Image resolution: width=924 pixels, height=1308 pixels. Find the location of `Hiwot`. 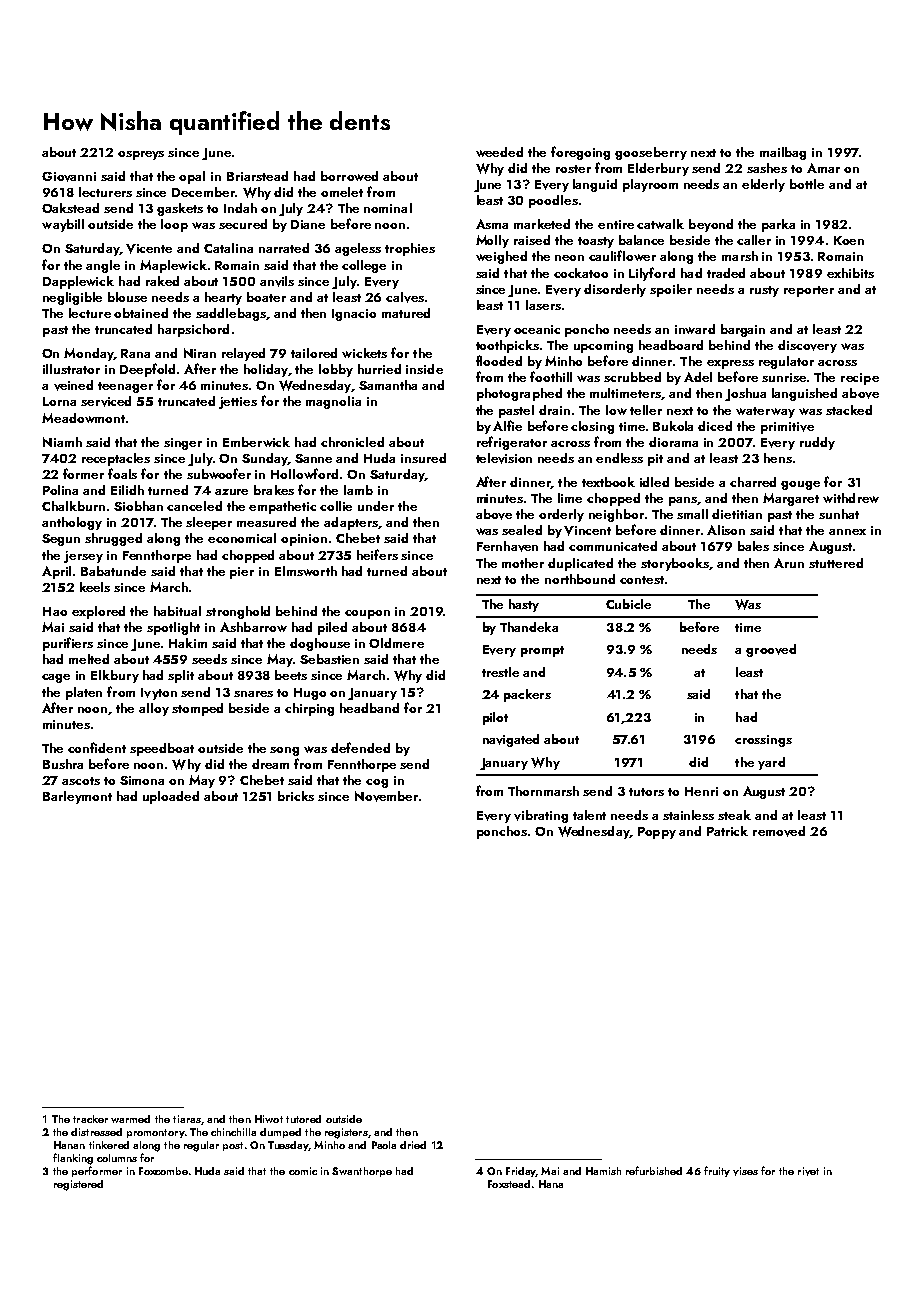

Hiwot is located at coordinates (269, 1119).
